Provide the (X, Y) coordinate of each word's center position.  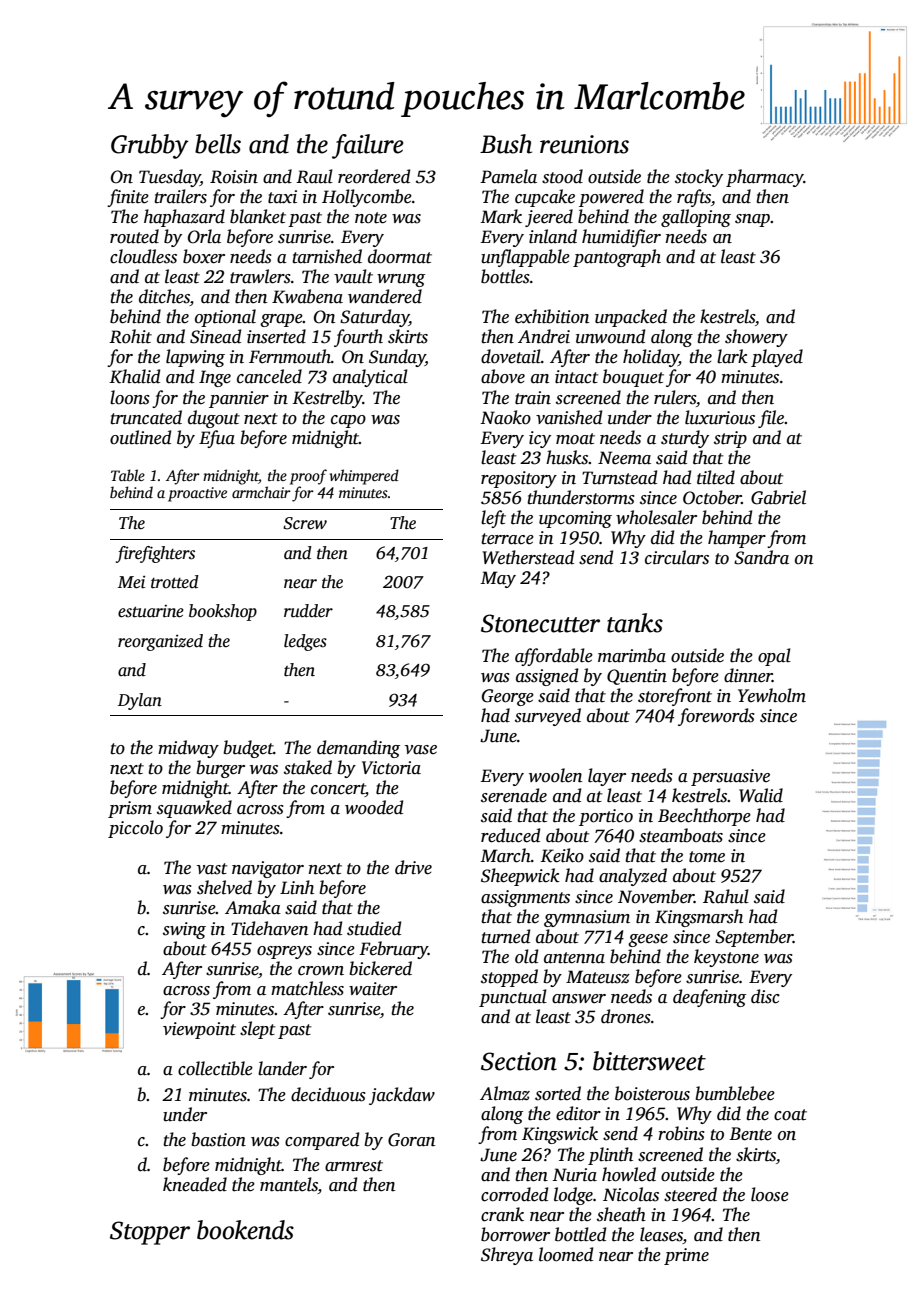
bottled (580, 1234)
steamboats (681, 835)
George (508, 697)
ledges (305, 642)
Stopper (150, 1233)
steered (690, 1194)
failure (367, 146)
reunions (584, 144)
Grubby (150, 146)
